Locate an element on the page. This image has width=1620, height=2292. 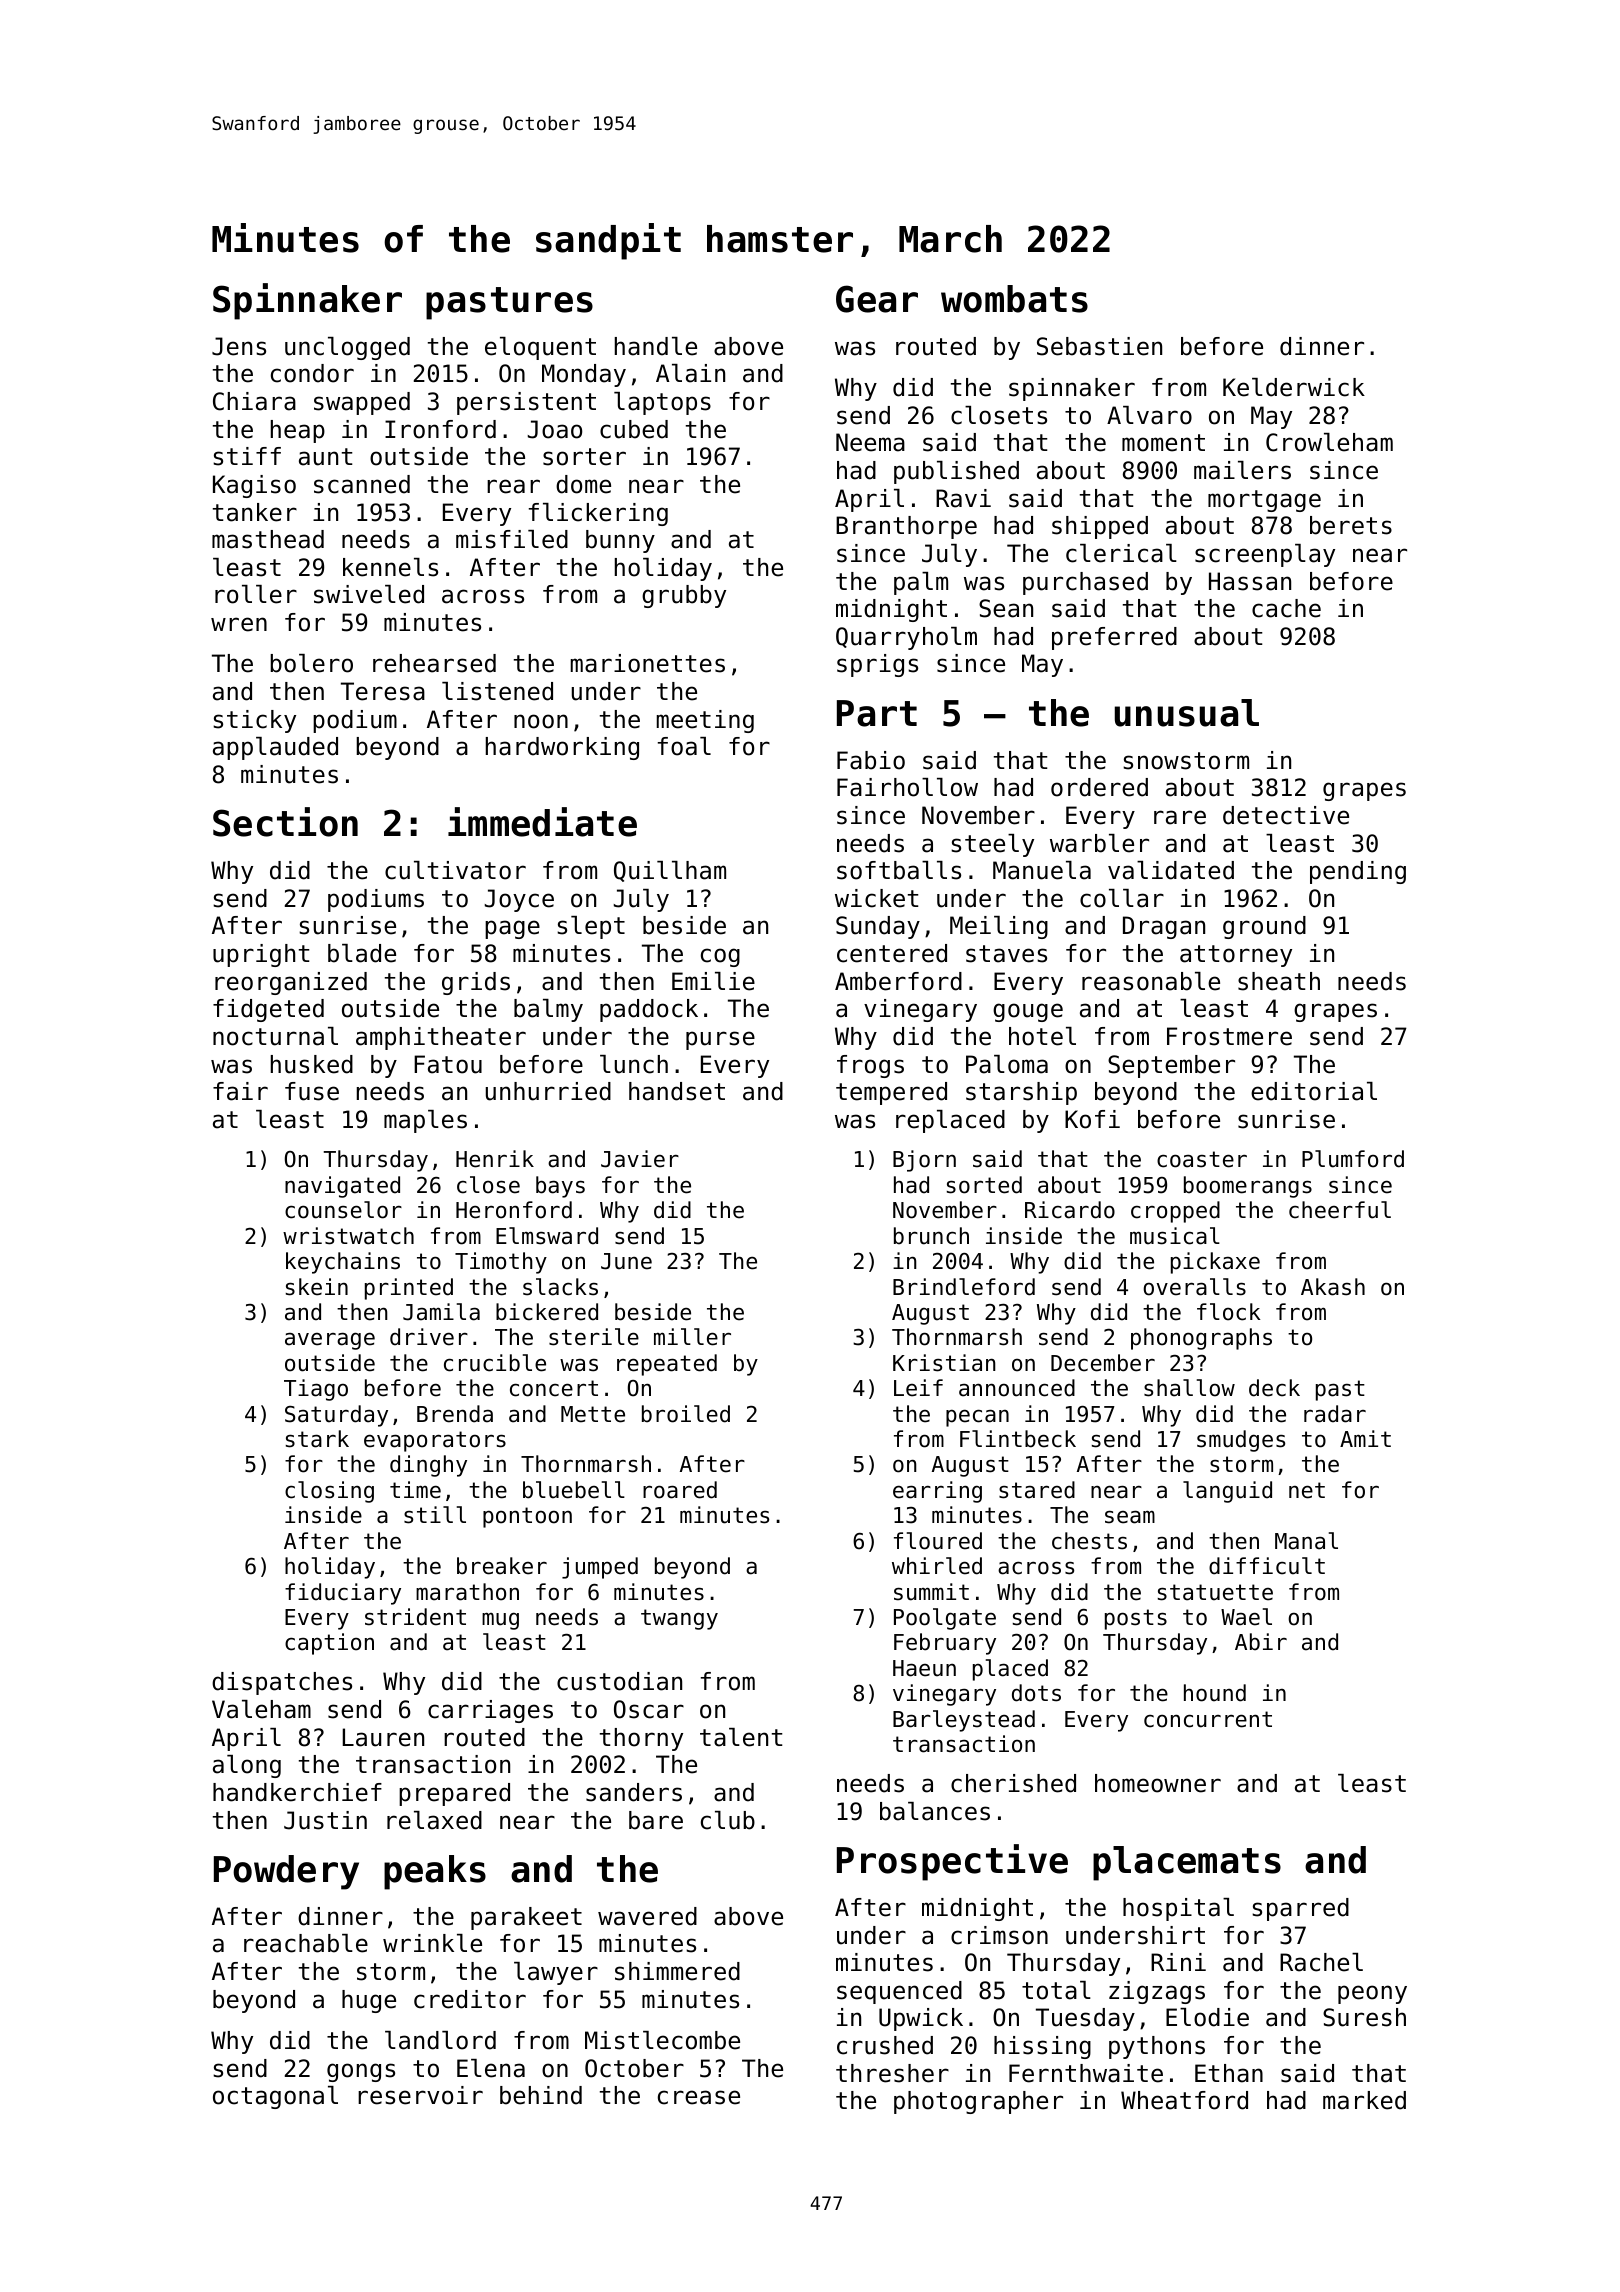
navigated is located at coordinates (342, 1187).
